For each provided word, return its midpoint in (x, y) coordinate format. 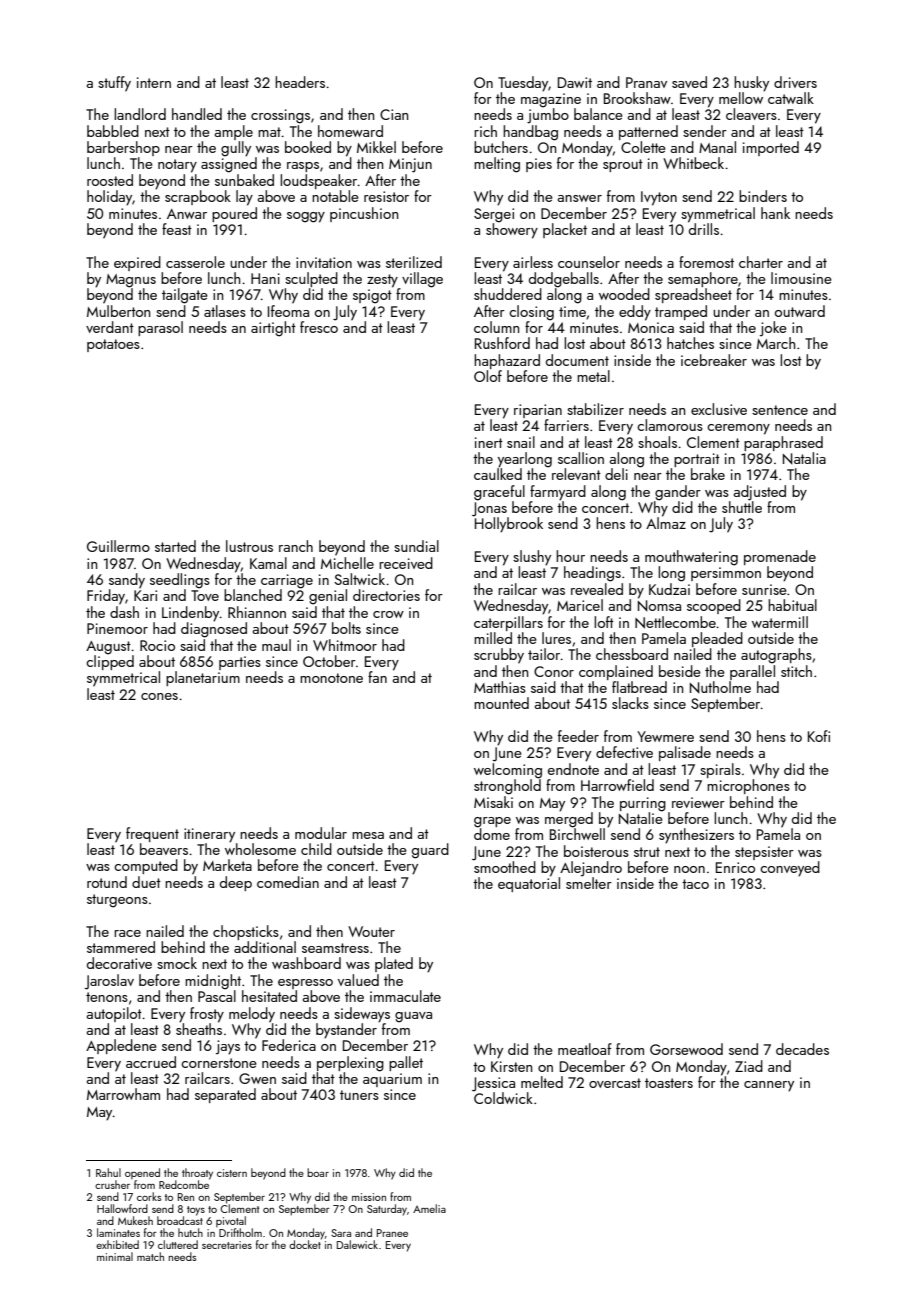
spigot (372, 296)
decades (802, 1049)
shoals (657, 442)
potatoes (113, 345)
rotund (107, 882)
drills (703, 228)
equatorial (529, 884)
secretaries (227, 1245)
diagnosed (214, 630)
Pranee (392, 1233)
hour (570, 556)
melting (497, 165)
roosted (110, 180)
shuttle (742, 507)
